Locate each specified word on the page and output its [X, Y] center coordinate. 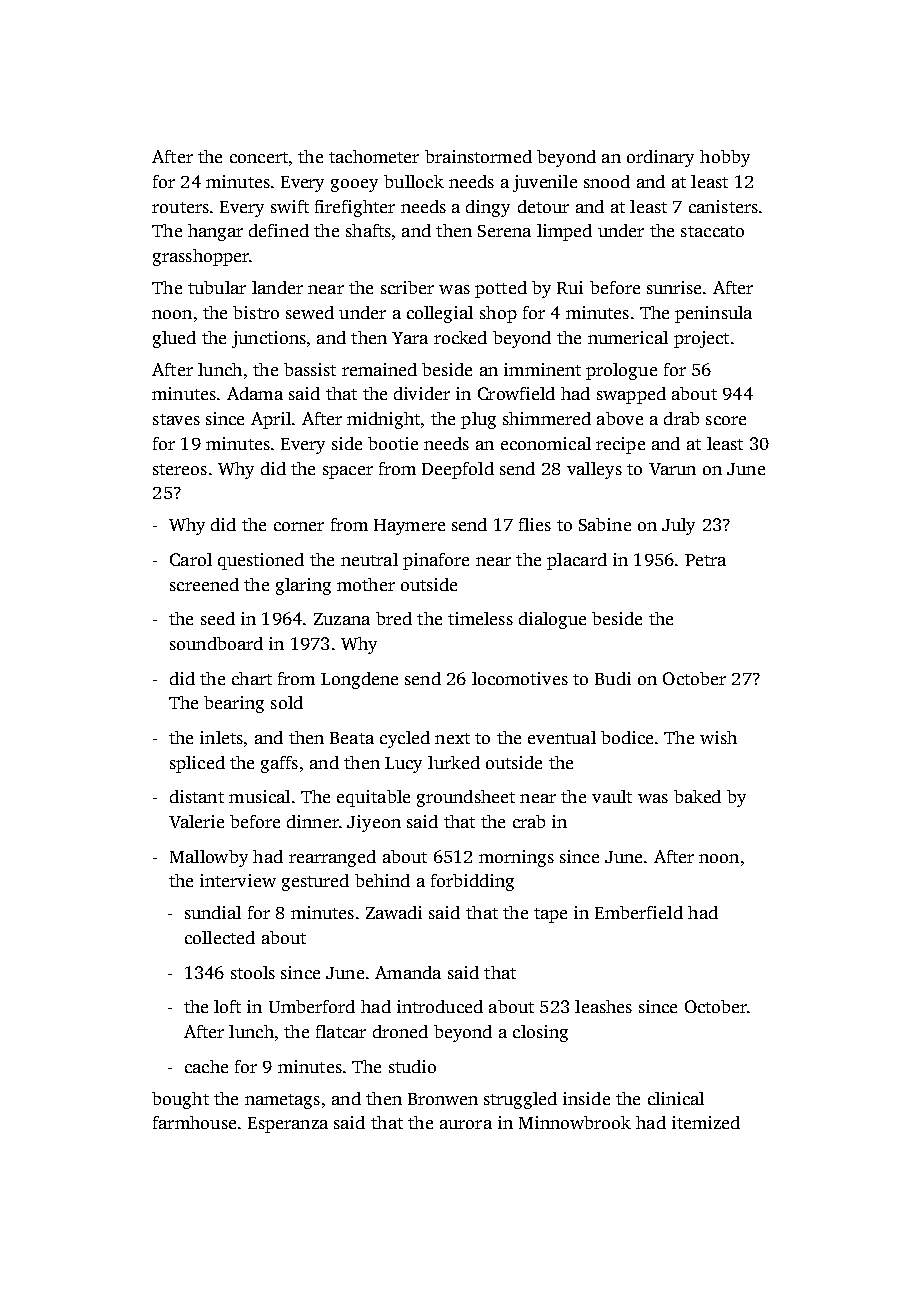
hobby [725, 158]
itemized [706, 1122]
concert [259, 157]
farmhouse [194, 1122]
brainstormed [478, 156]
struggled [520, 1100]
